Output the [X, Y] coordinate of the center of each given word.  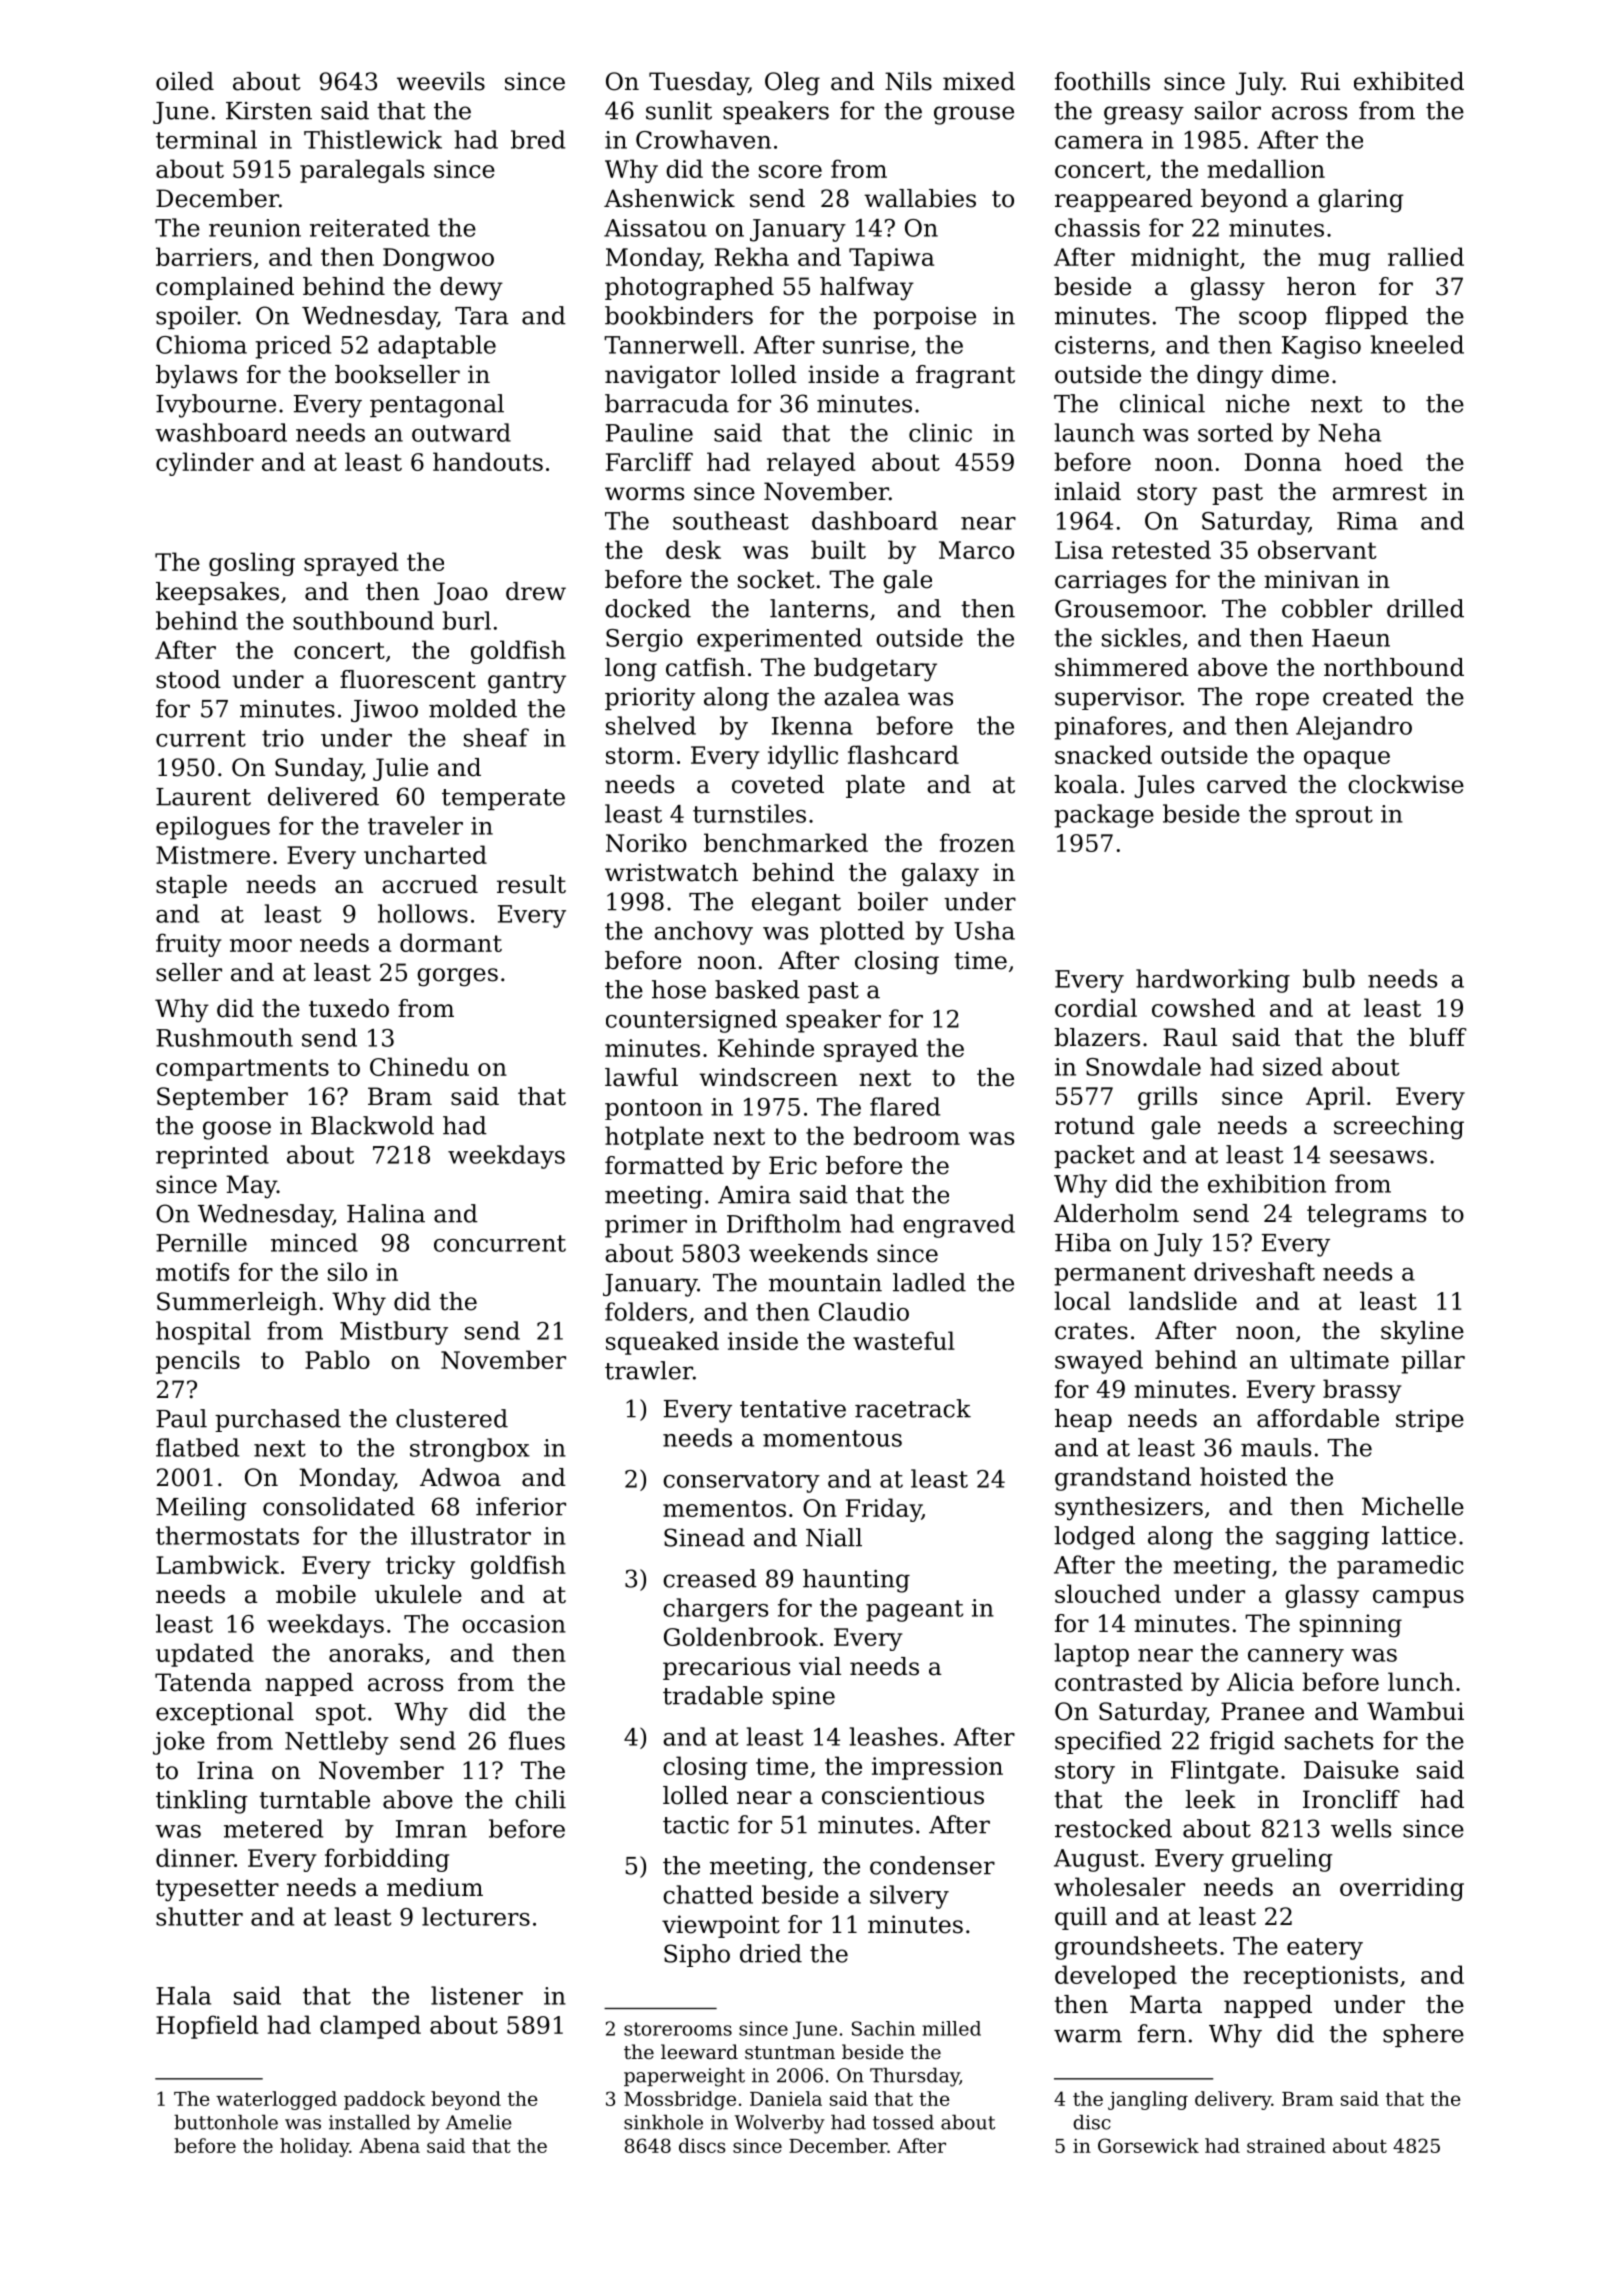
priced [293, 347]
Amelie [478, 2122]
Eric [793, 1165]
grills [1167, 1098]
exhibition [1267, 1183]
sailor [1228, 110]
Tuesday [698, 84]
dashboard [875, 520]
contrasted [1119, 1681]
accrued [430, 884]
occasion [514, 1624]
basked [757, 989]
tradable [713, 1695]
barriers [204, 256]
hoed [1374, 461]
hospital [203, 1333]
